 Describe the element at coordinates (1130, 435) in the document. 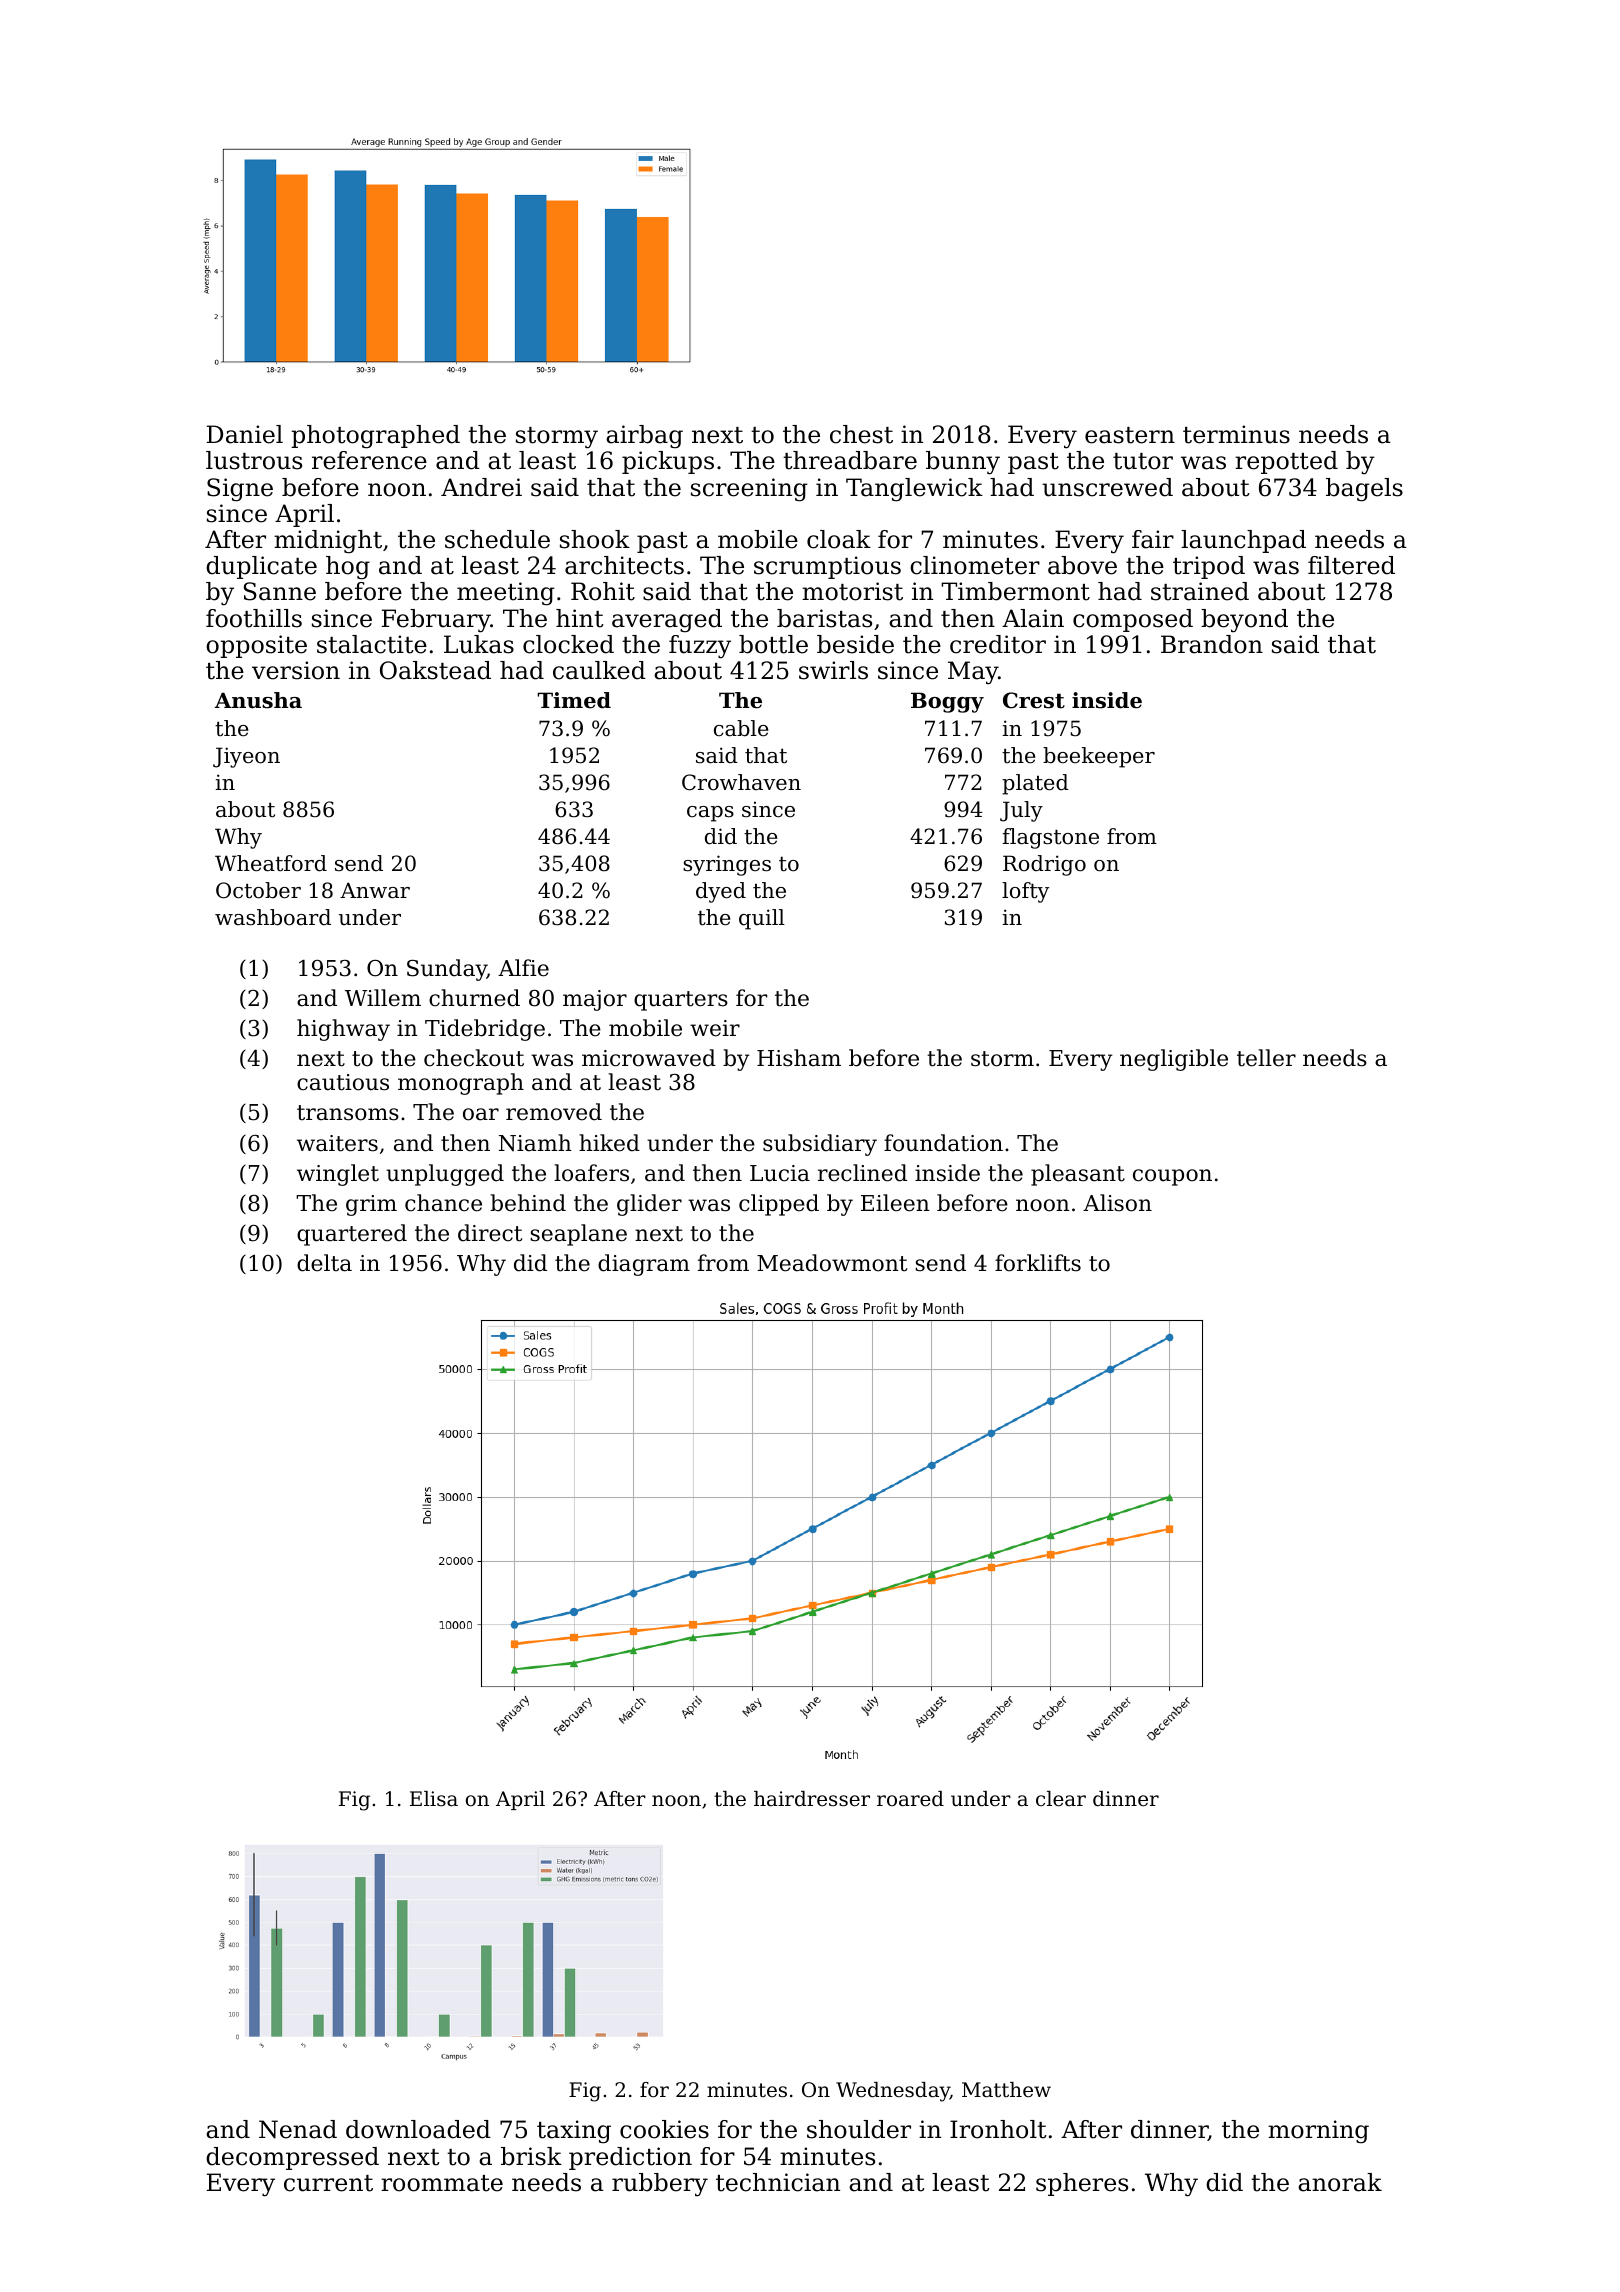

I see `eastern` at that location.
